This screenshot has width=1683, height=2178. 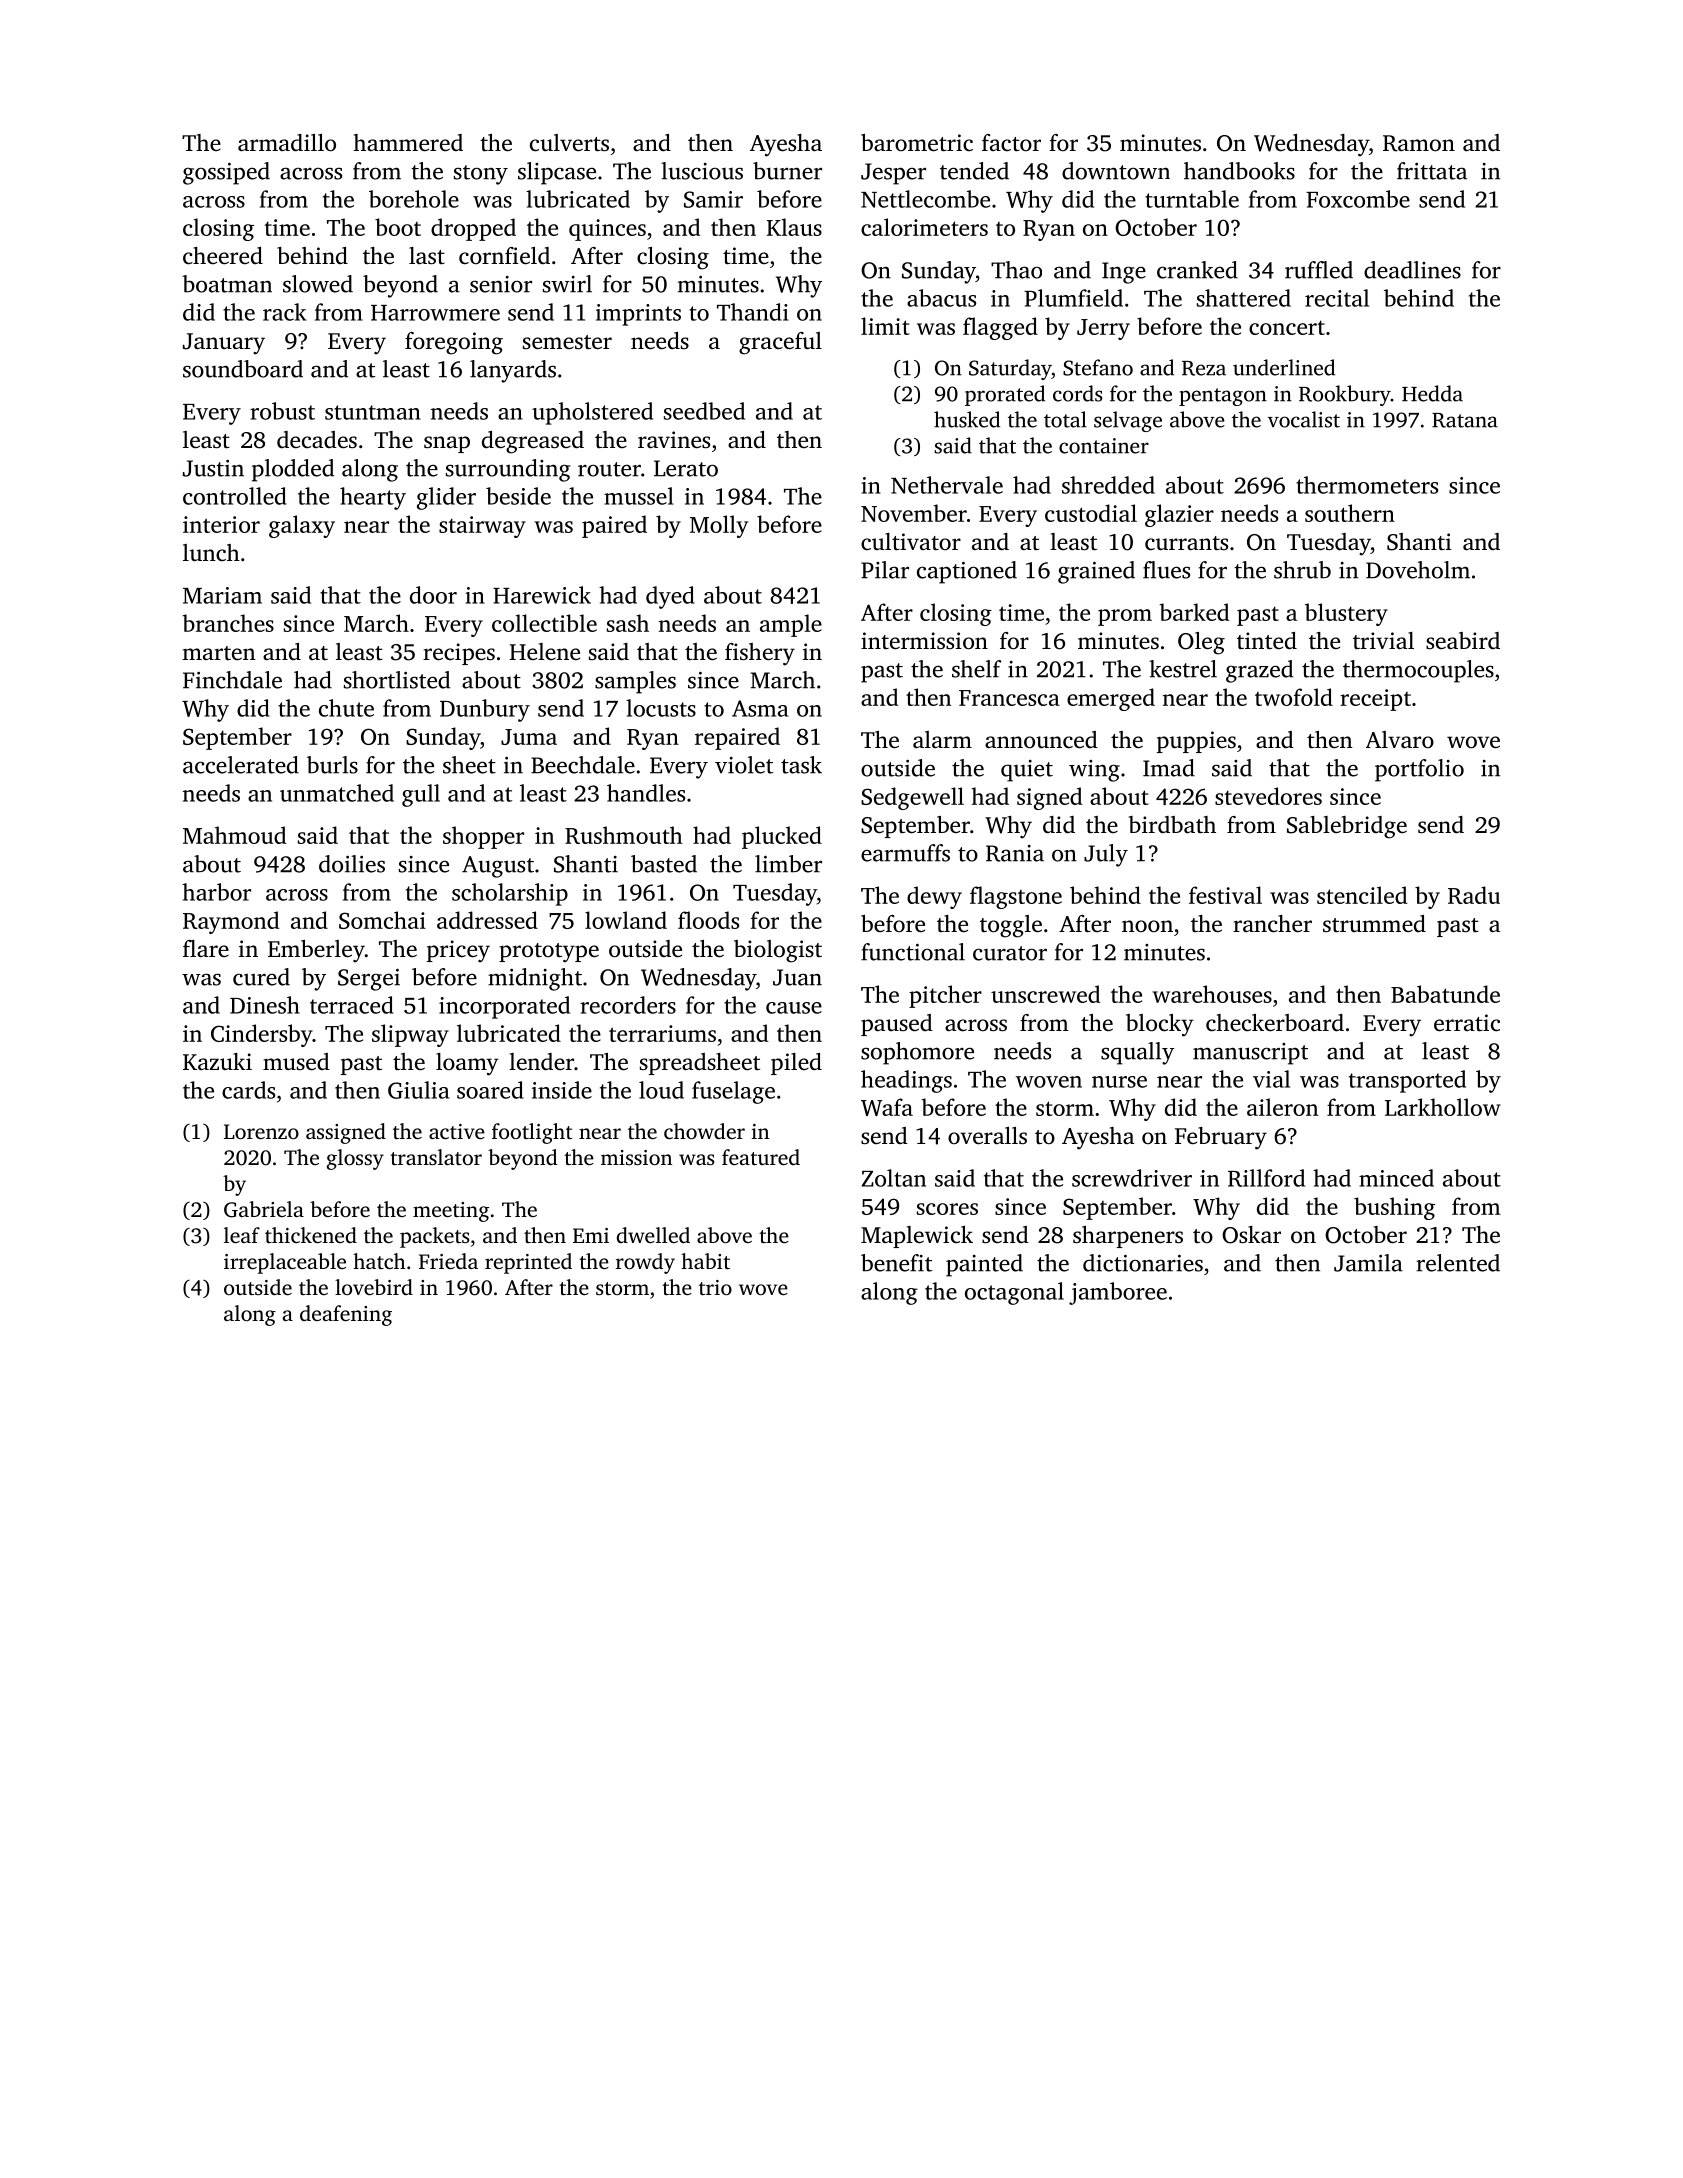 I want to click on Frieda, so click(x=448, y=1261).
